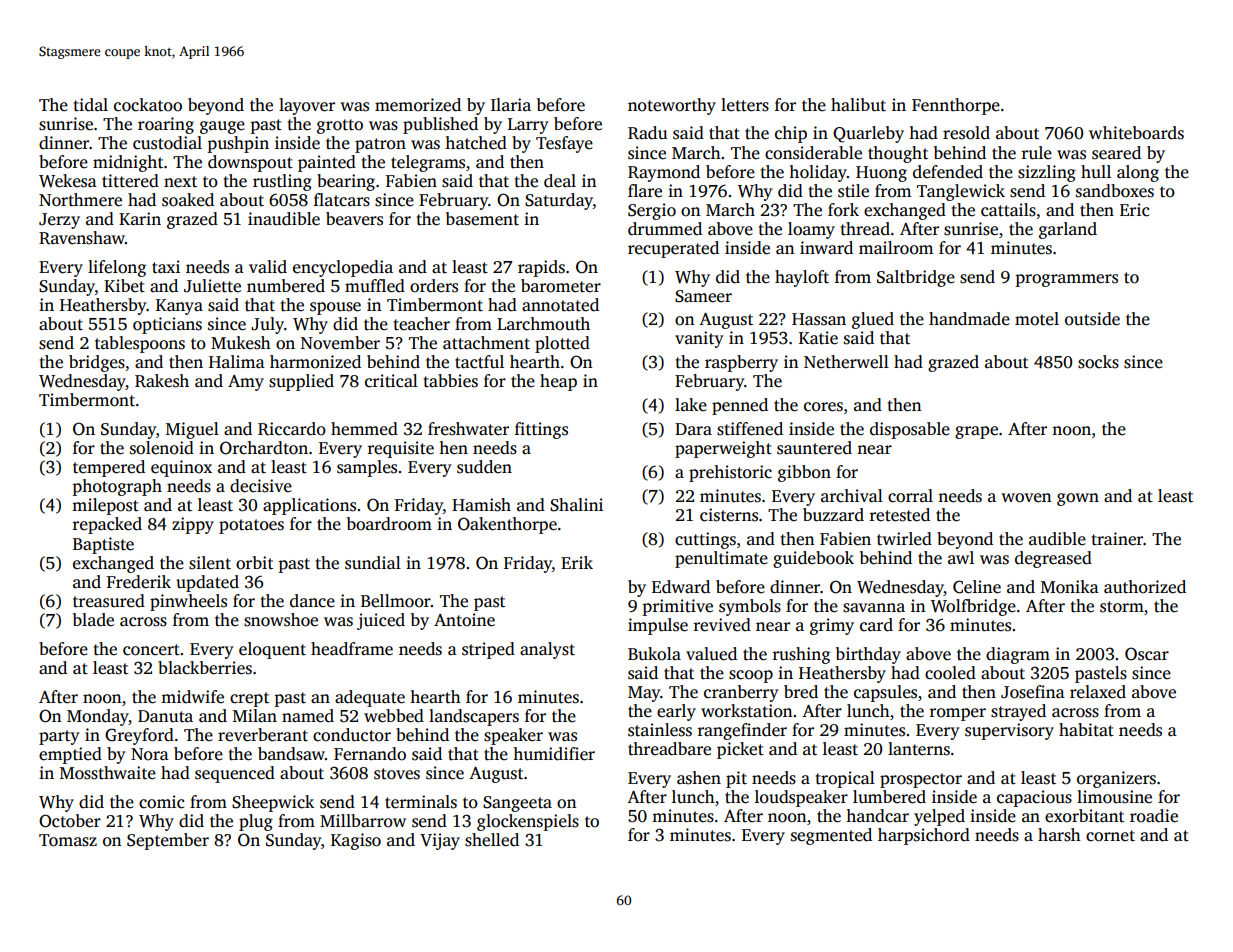 The image size is (1233, 952). Describe the element at coordinates (705, 540) in the screenshot. I see `cuttings` at that location.
